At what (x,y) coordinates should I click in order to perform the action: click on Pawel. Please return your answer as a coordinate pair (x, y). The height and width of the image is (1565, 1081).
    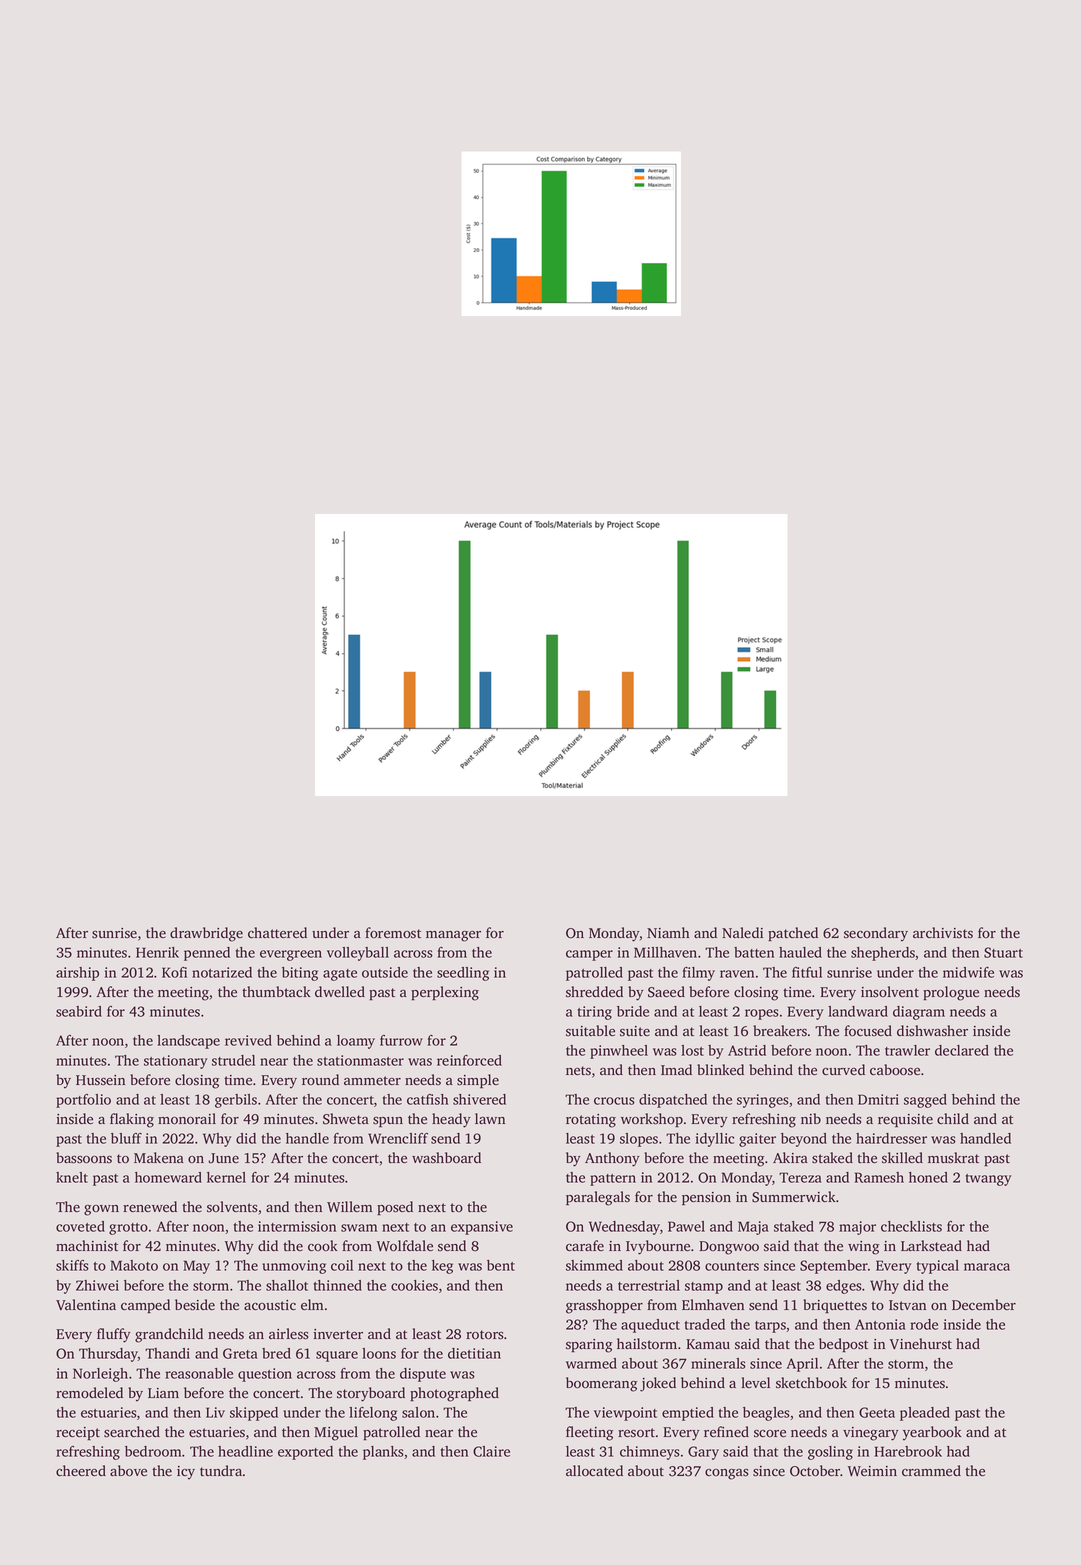
    Looking at the image, I should click on (686, 1226).
